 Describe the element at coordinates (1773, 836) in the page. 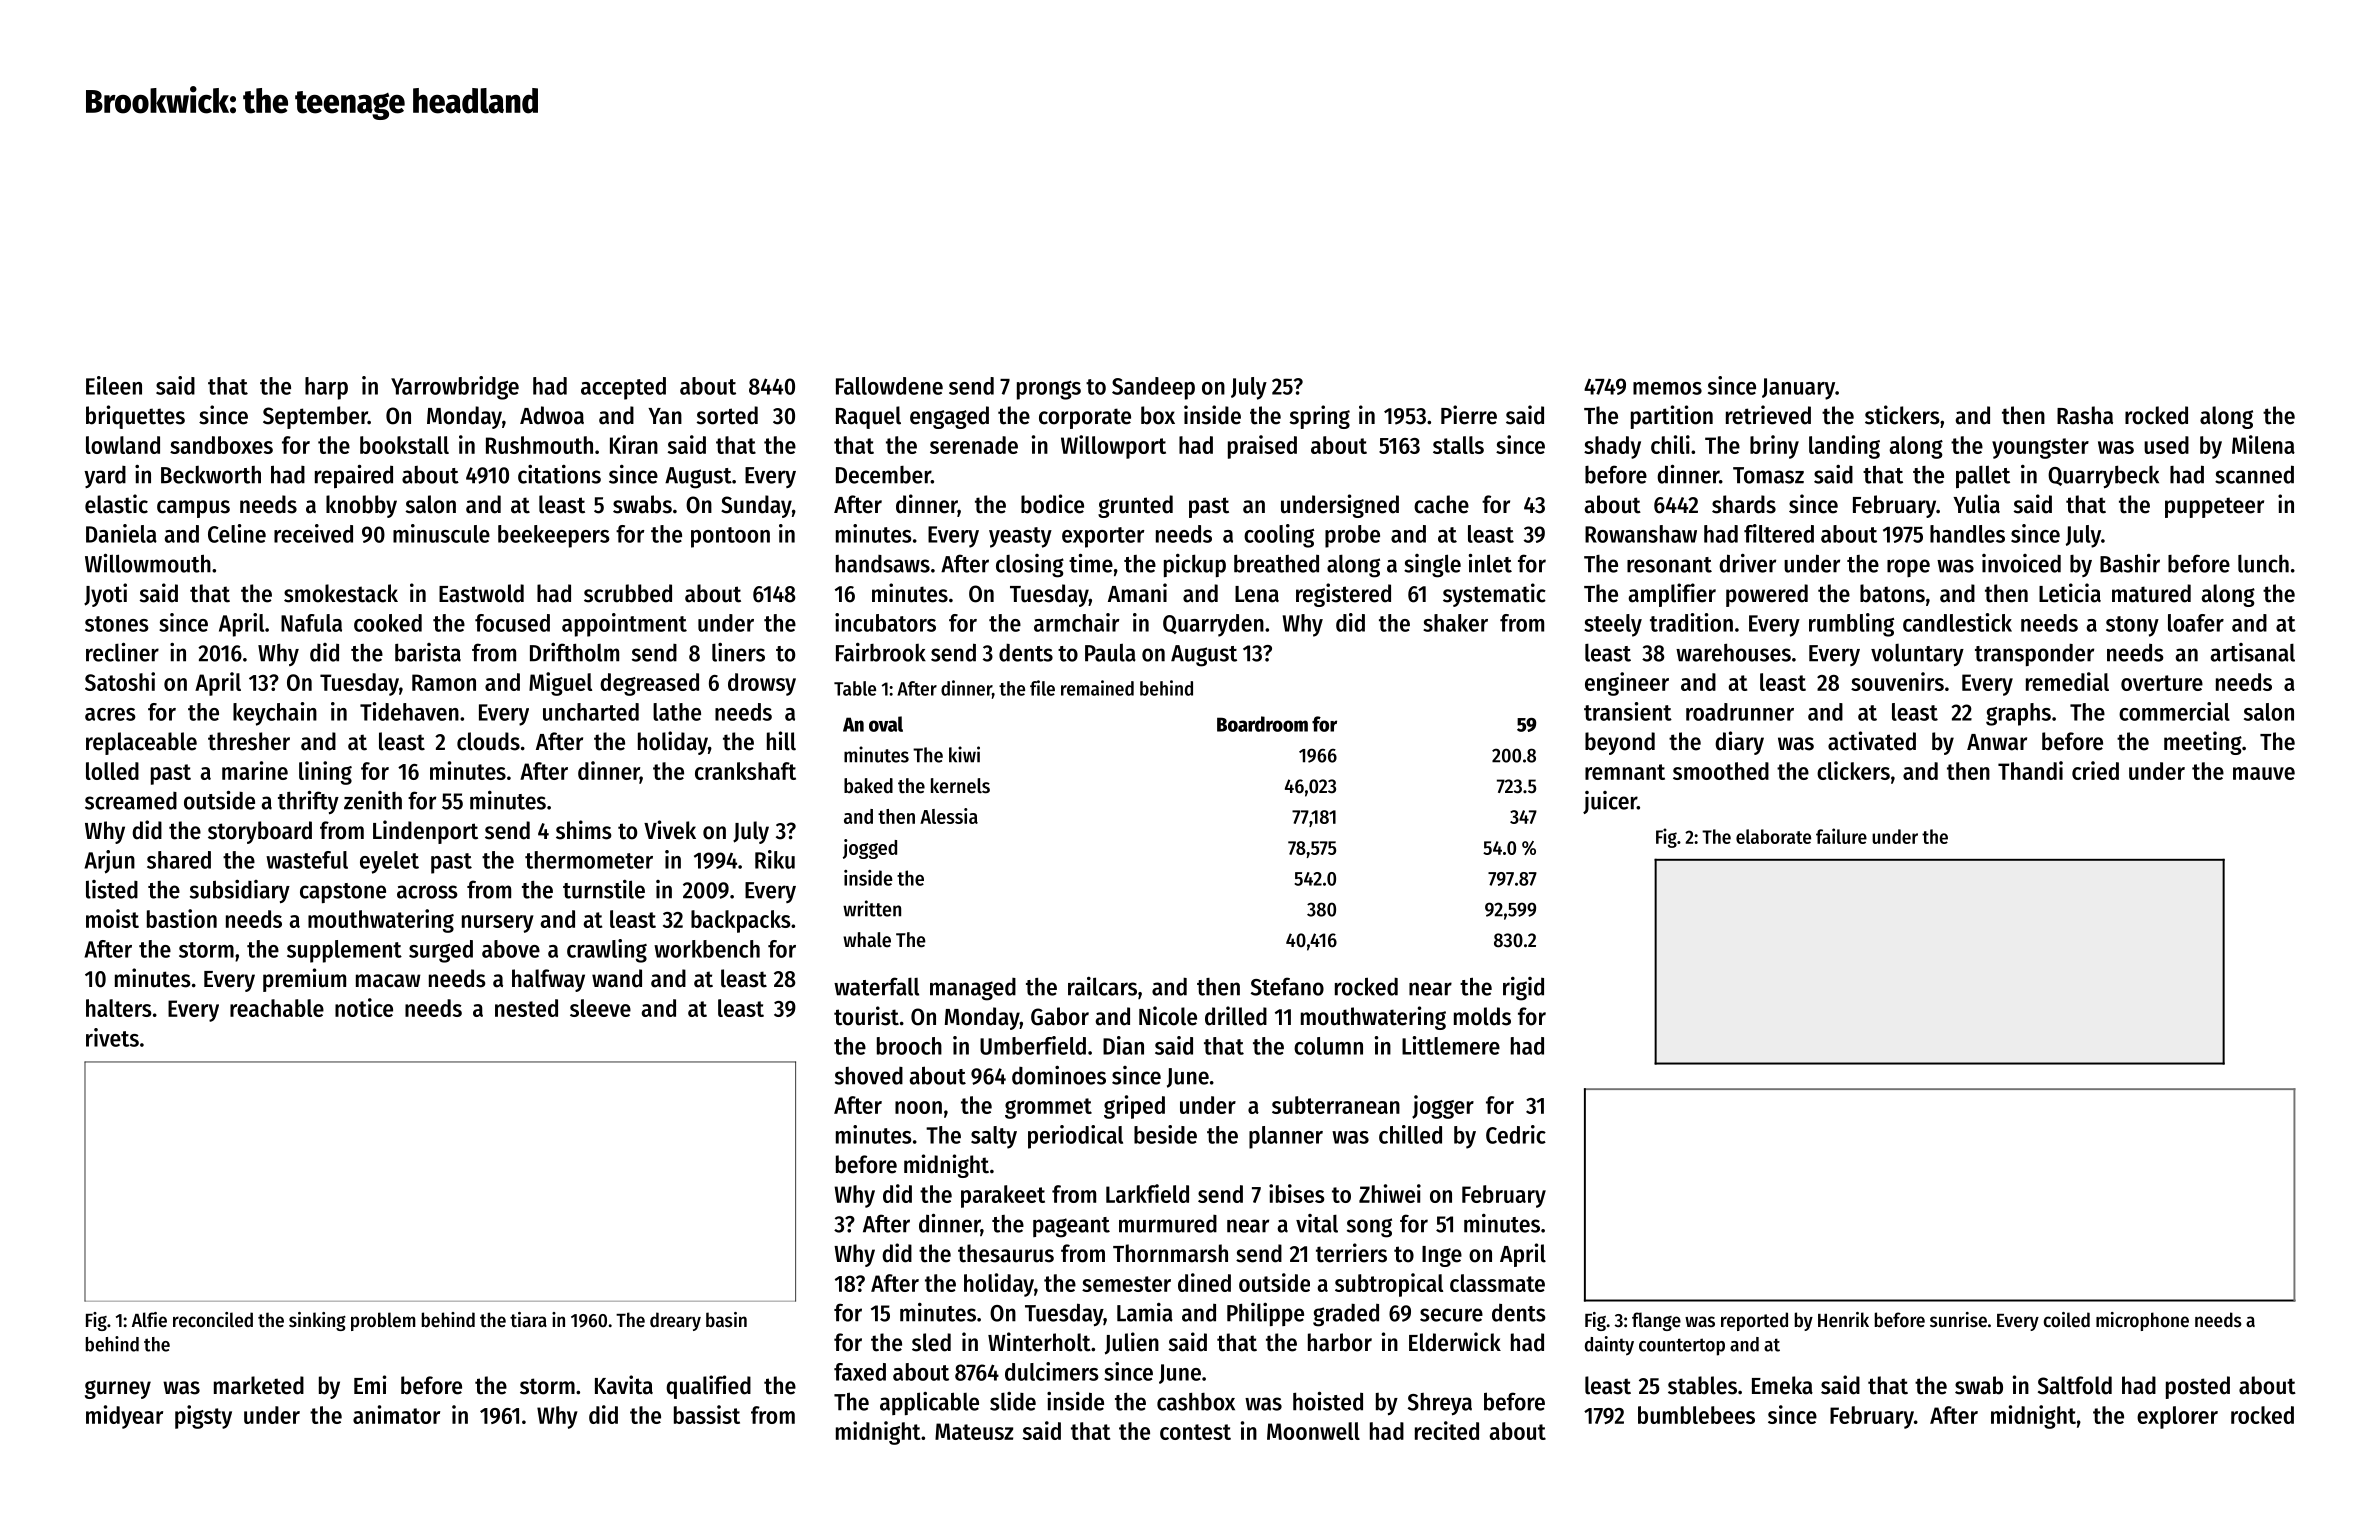

I see `elaborate` at that location.
